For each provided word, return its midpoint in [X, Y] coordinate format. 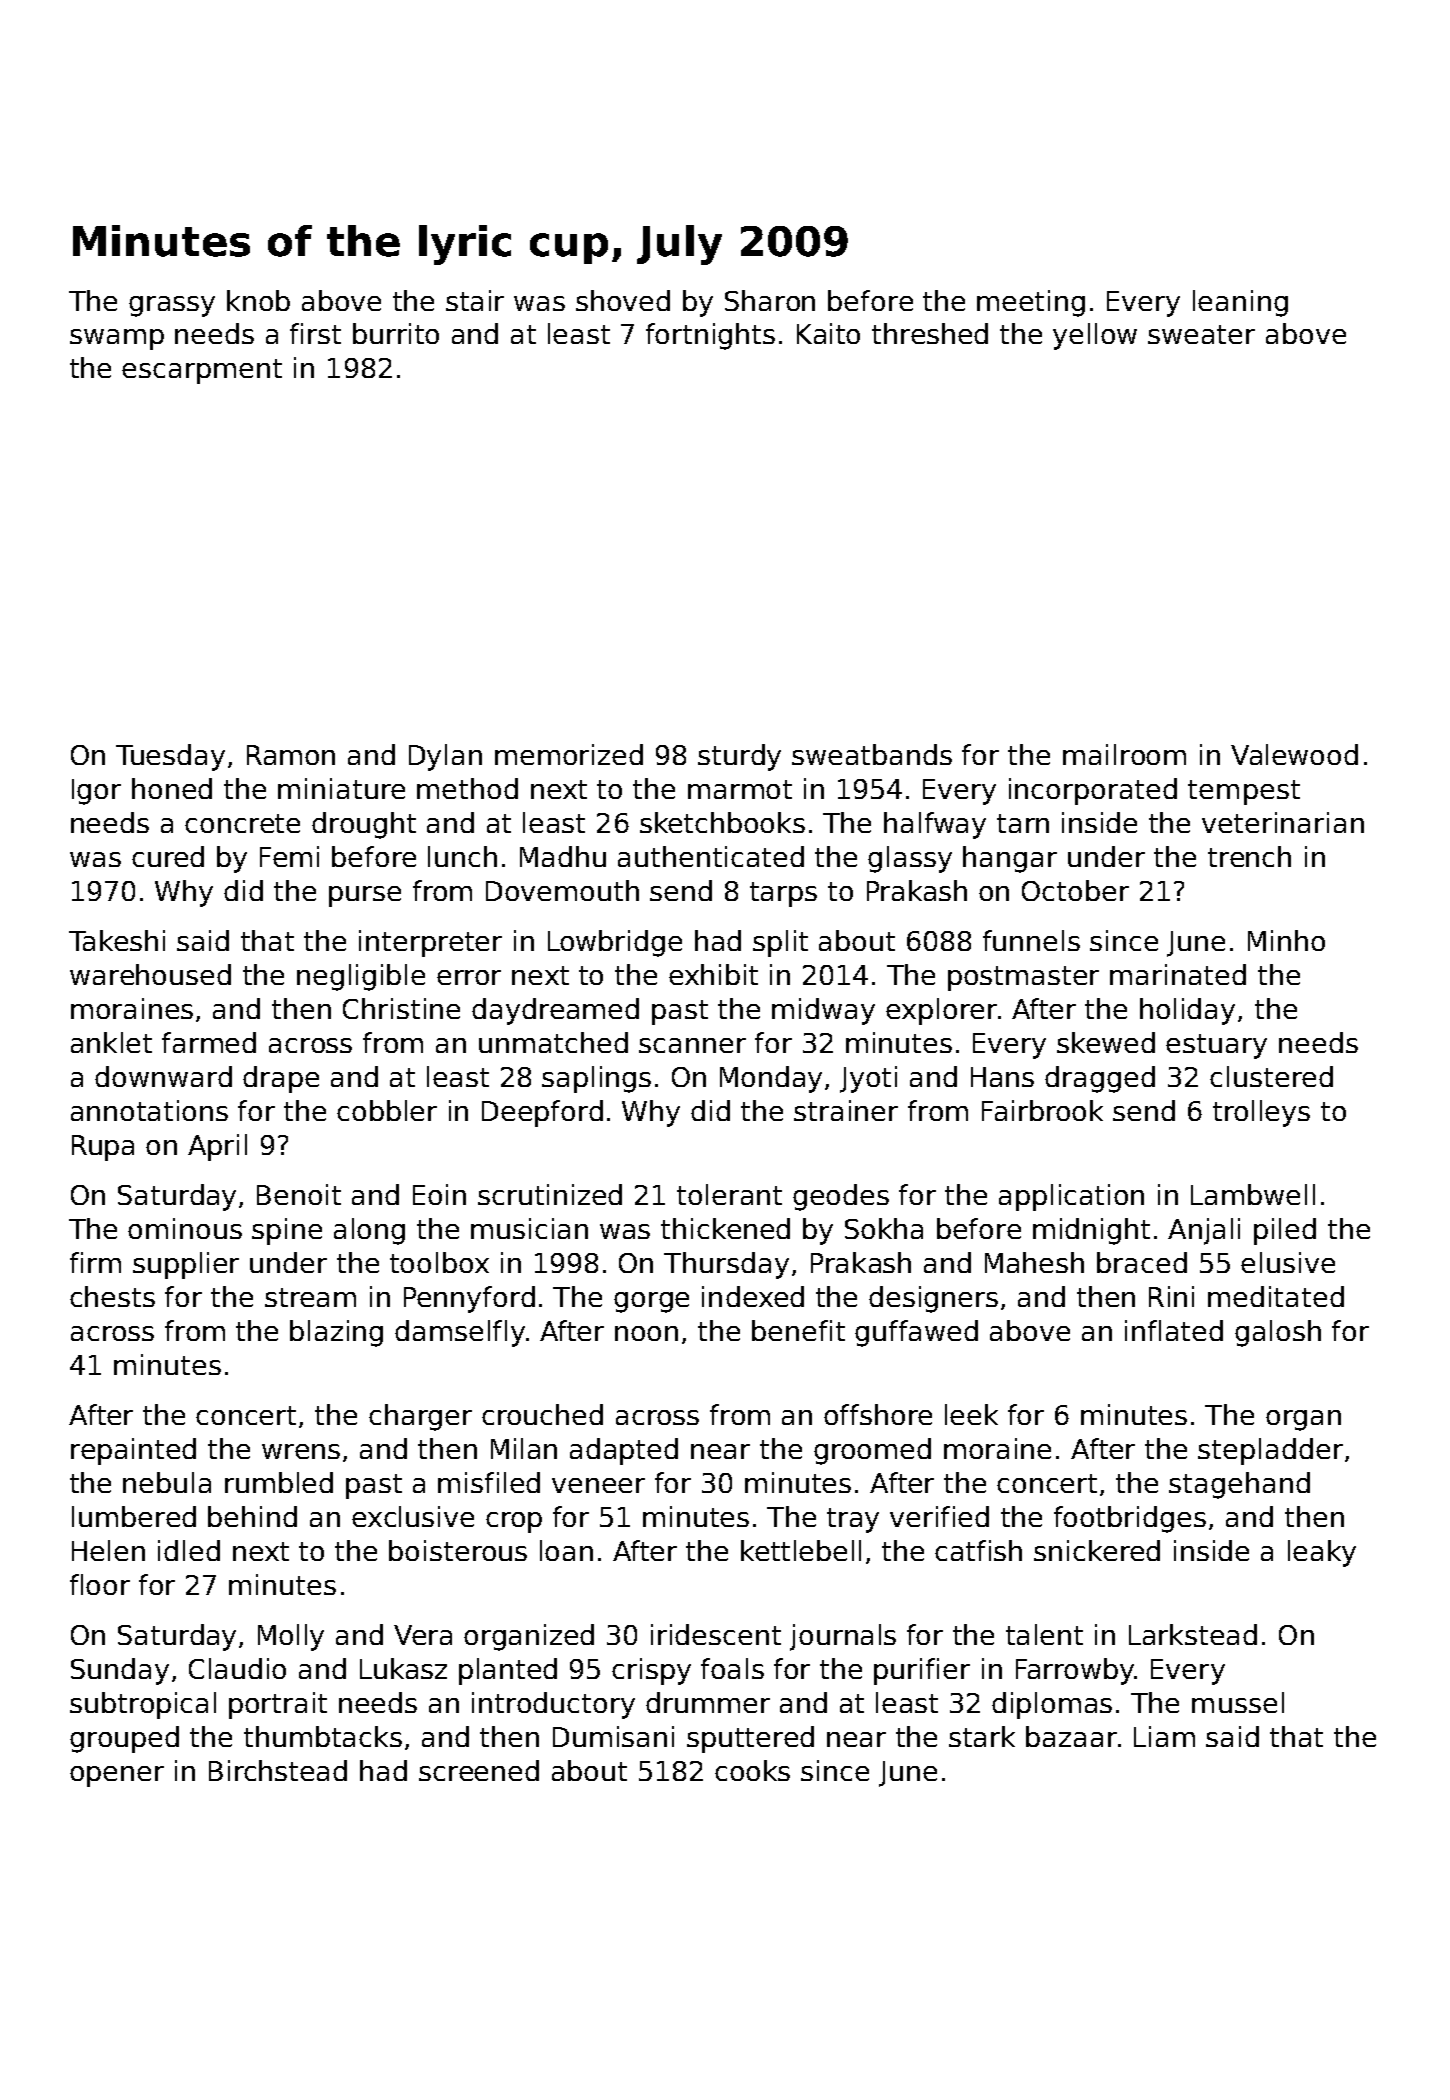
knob [258, 300]
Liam [1164, 1736]
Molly [291, 1637]
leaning [1240, 303]
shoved [623, 300]
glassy [910, 859]
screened [479, 1770]
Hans [1002, 1077]
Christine [401, 1008]
